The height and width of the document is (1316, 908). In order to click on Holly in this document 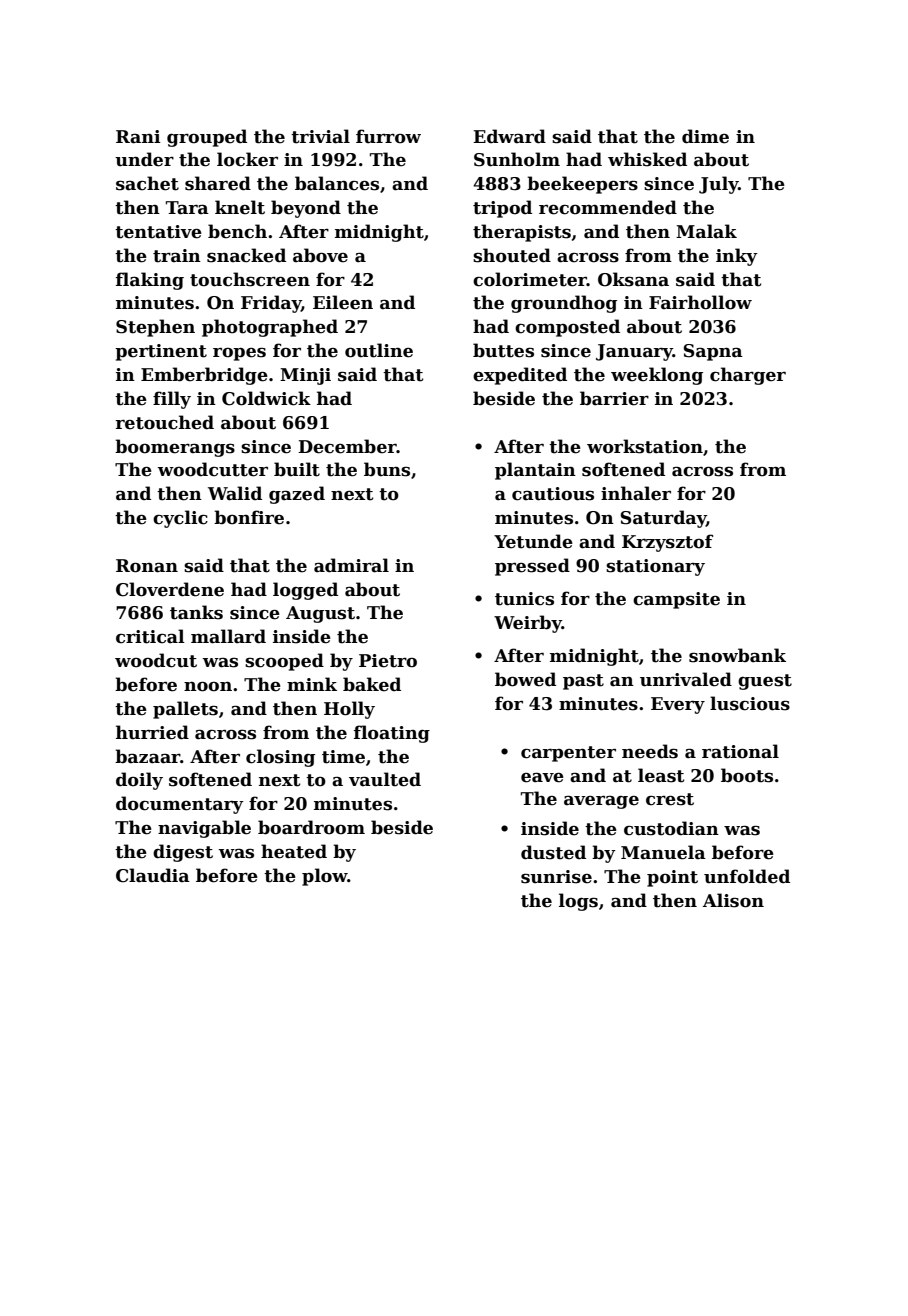, I will do `click(349, 710)`.
